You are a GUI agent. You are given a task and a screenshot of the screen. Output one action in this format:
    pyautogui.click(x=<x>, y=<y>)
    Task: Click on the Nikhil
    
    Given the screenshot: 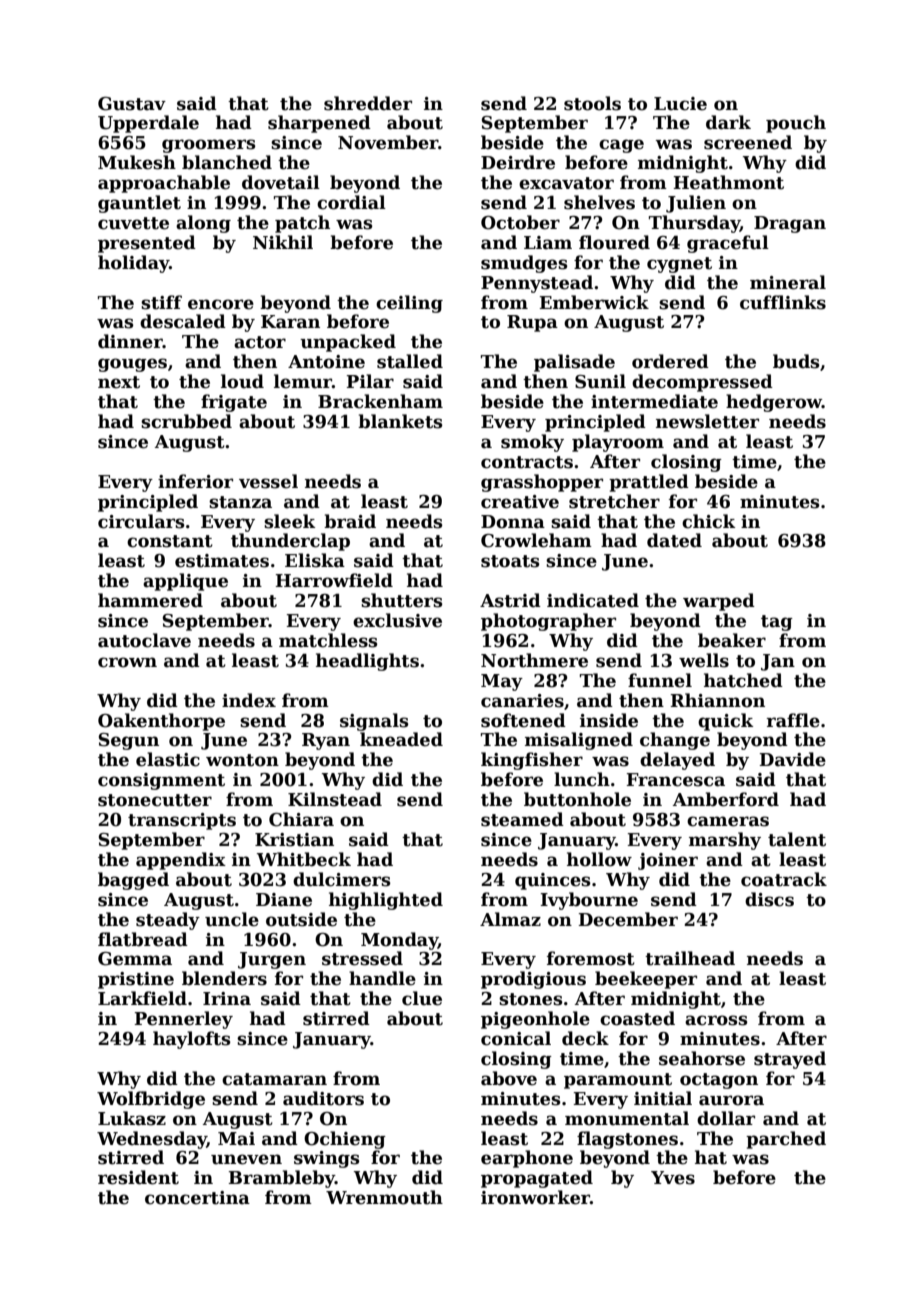 What is the action you would take?
    pyautogui.click(x=283, y=242)
